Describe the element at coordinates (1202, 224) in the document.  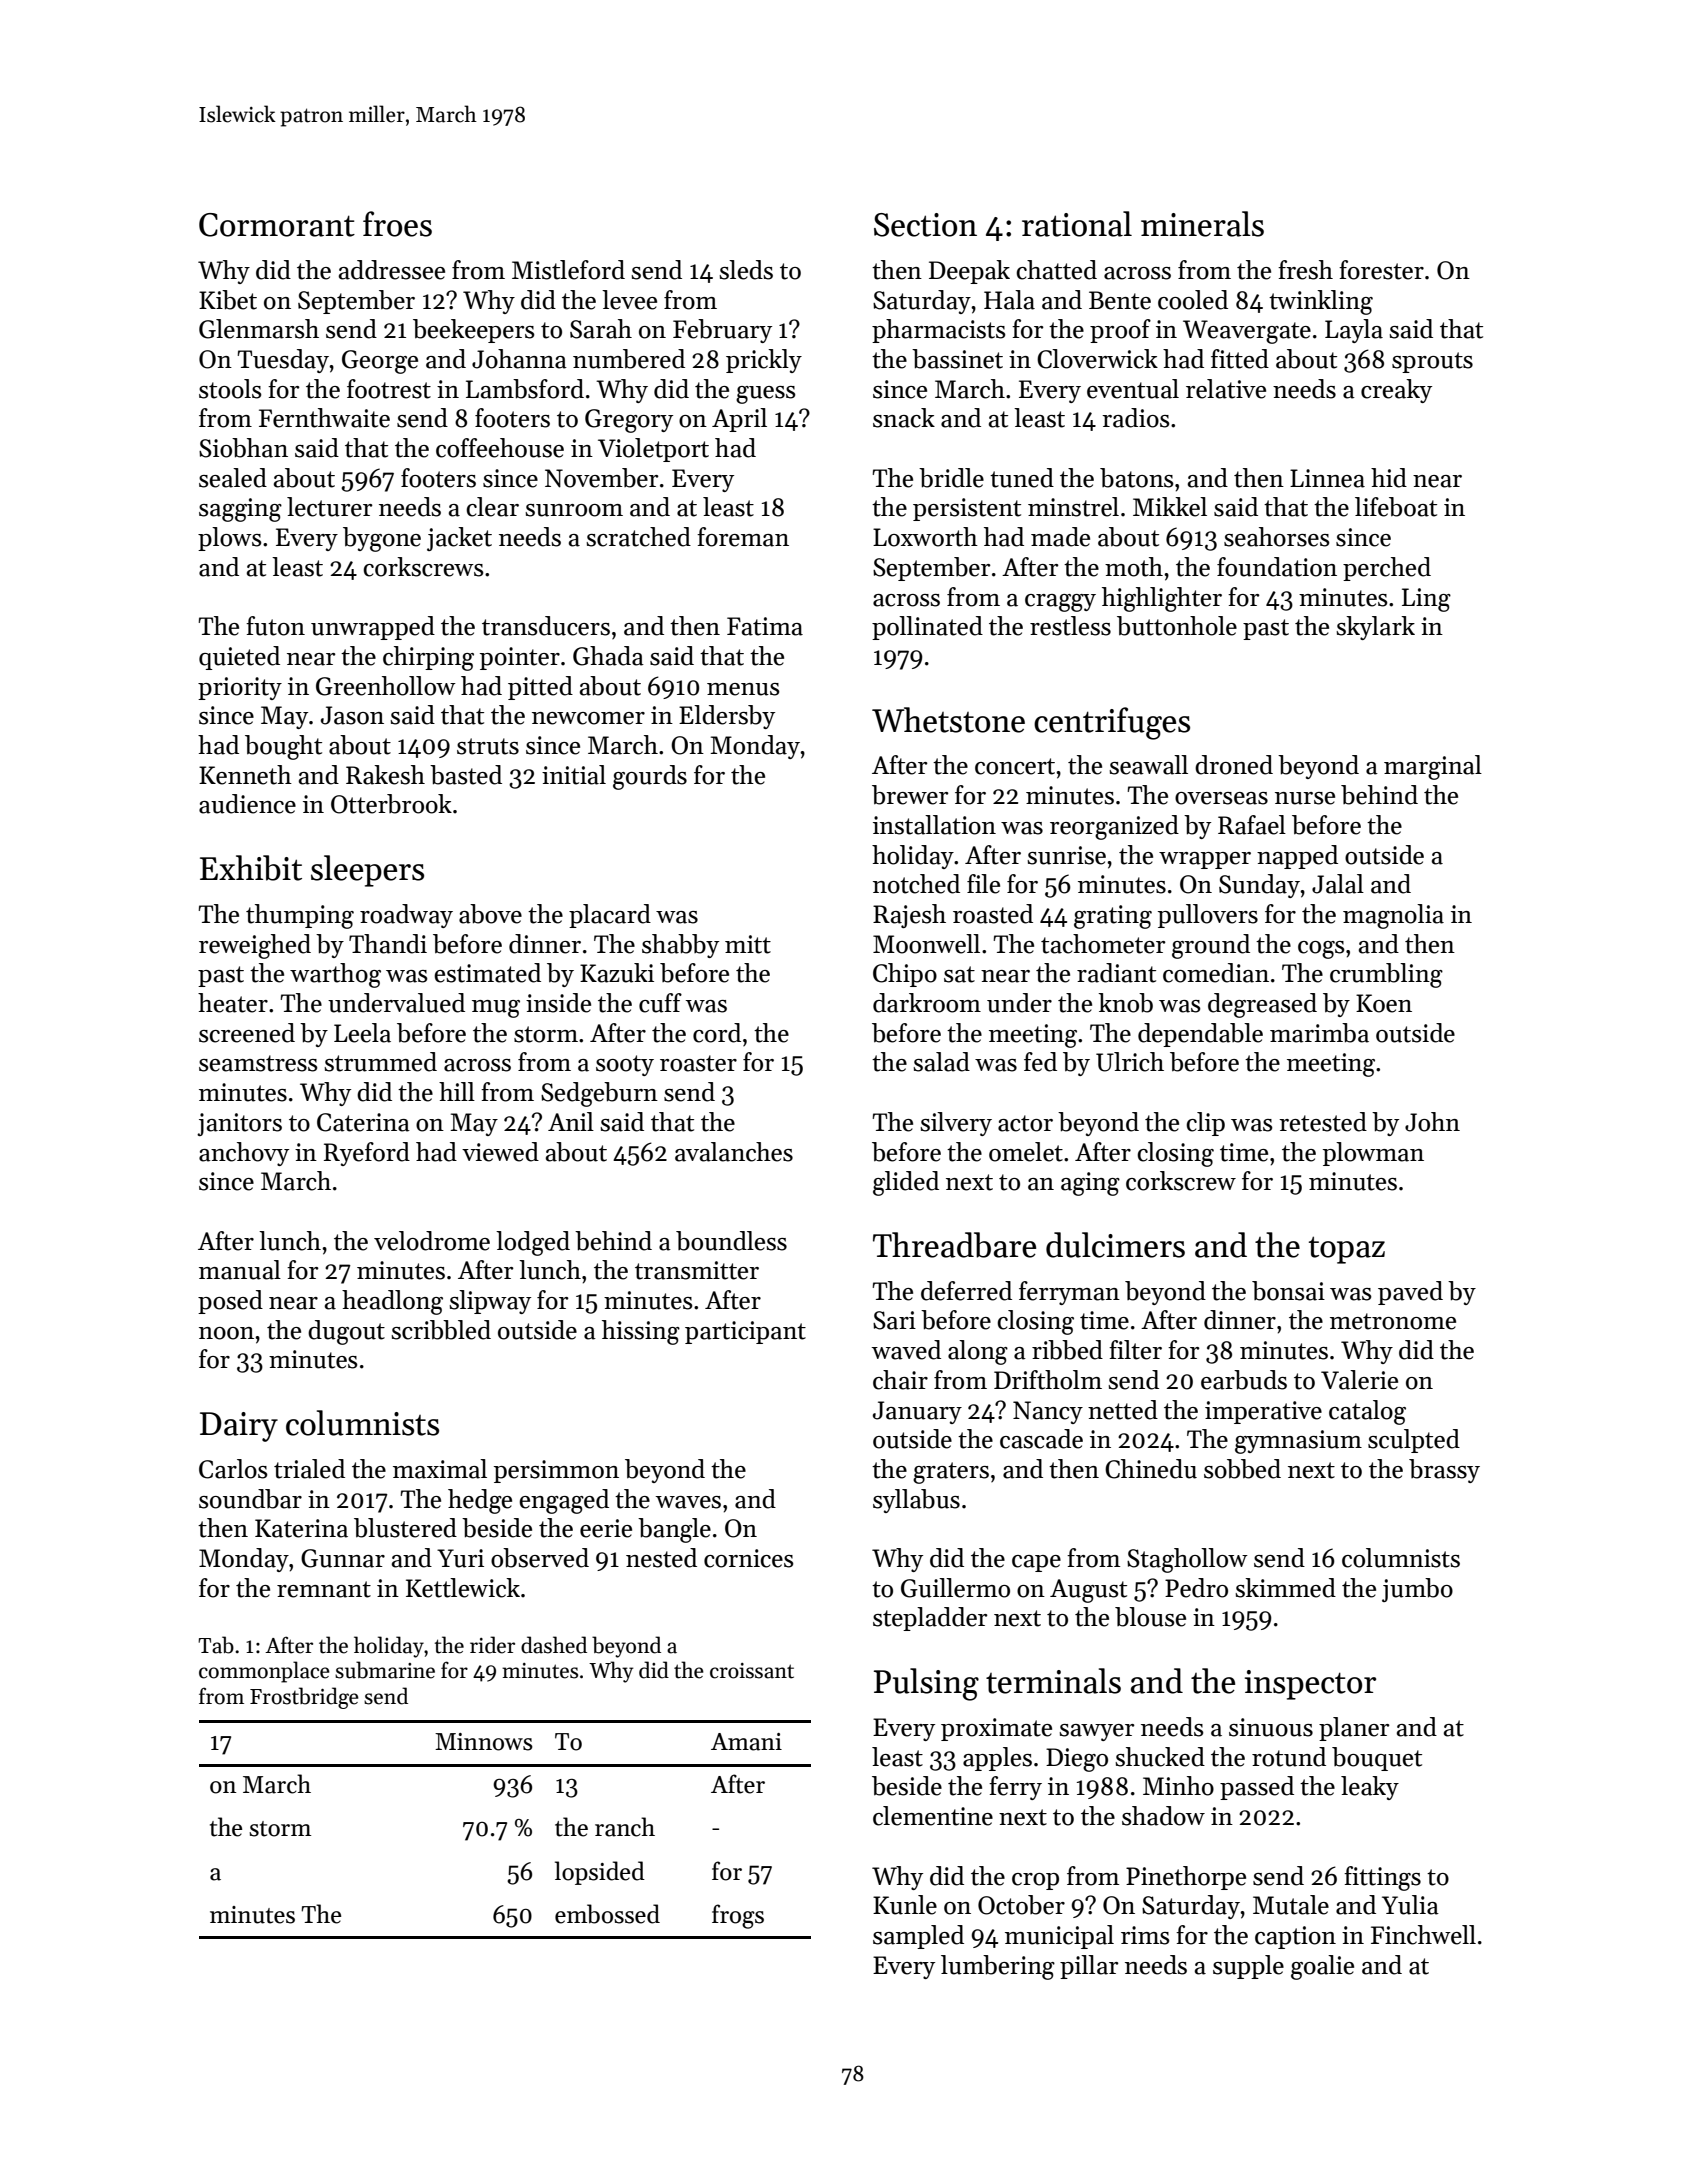
I see `minerals` at that location.
